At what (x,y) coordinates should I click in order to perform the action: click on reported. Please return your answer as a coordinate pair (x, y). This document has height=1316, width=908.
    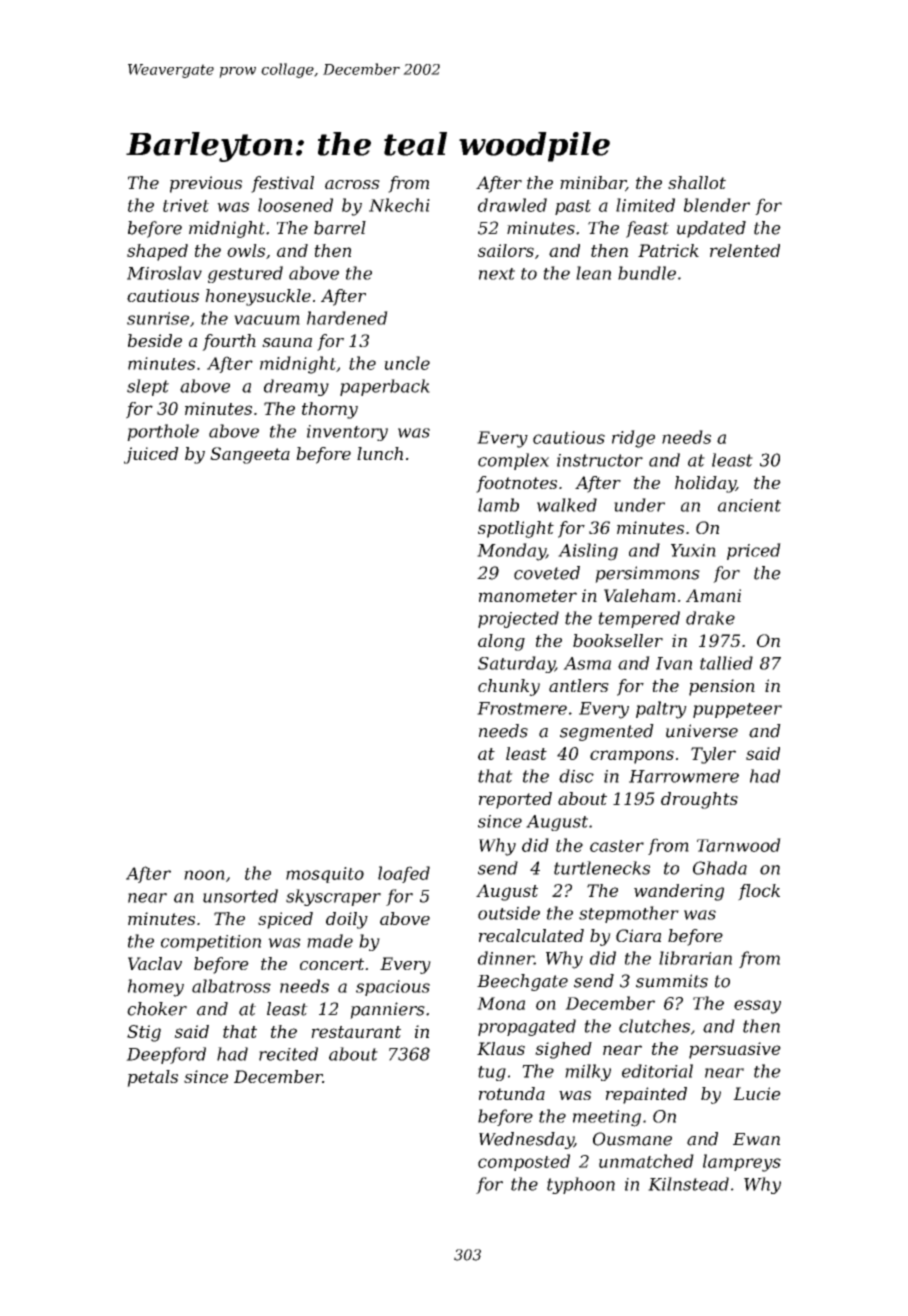
    Looking at the image, I should click on (515, 800).
